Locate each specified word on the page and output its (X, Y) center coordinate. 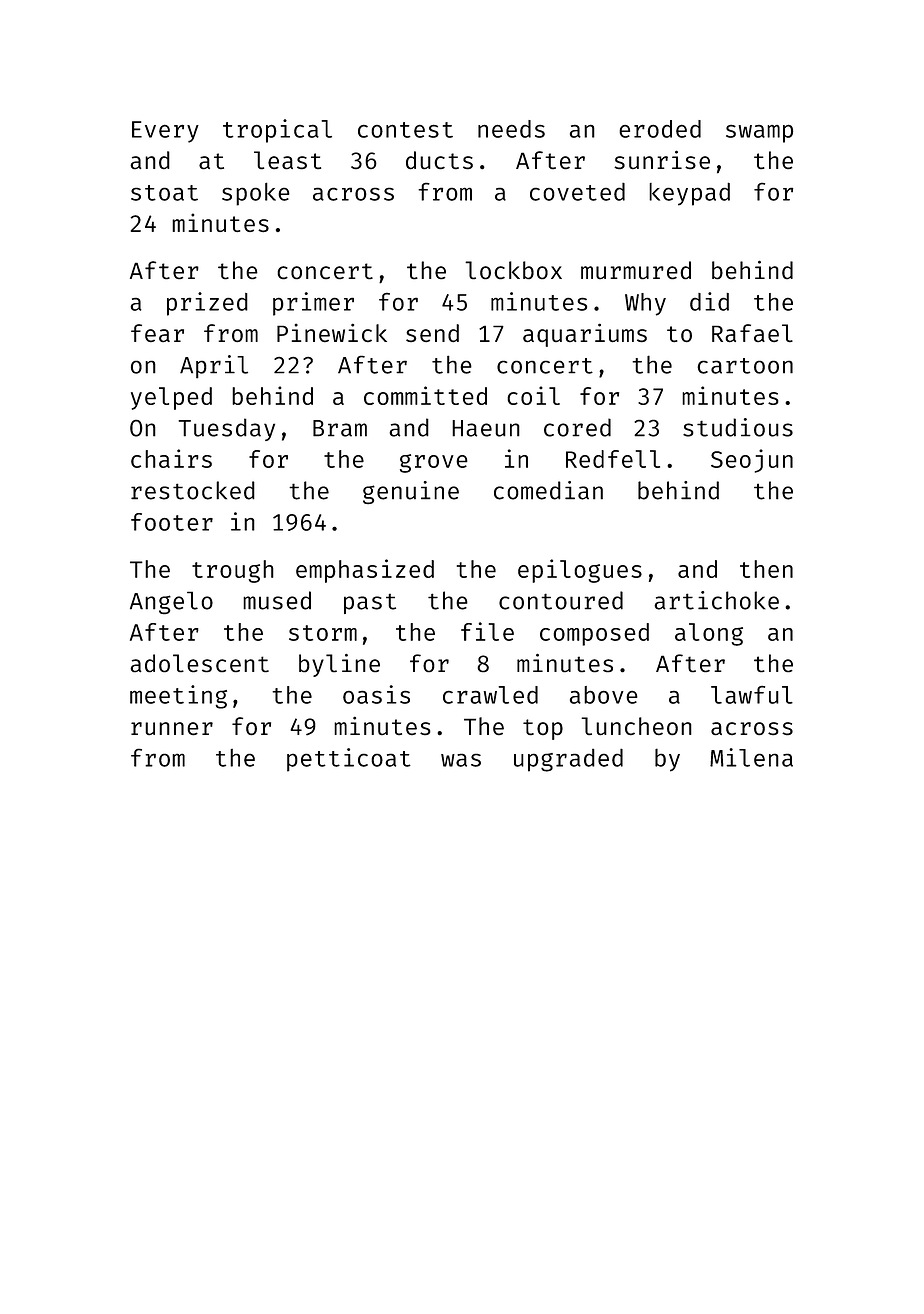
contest (405, 130)
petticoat (349, 760)
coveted (577, 192)
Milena (751, 757)
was (461, 760)
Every (165, 132)
